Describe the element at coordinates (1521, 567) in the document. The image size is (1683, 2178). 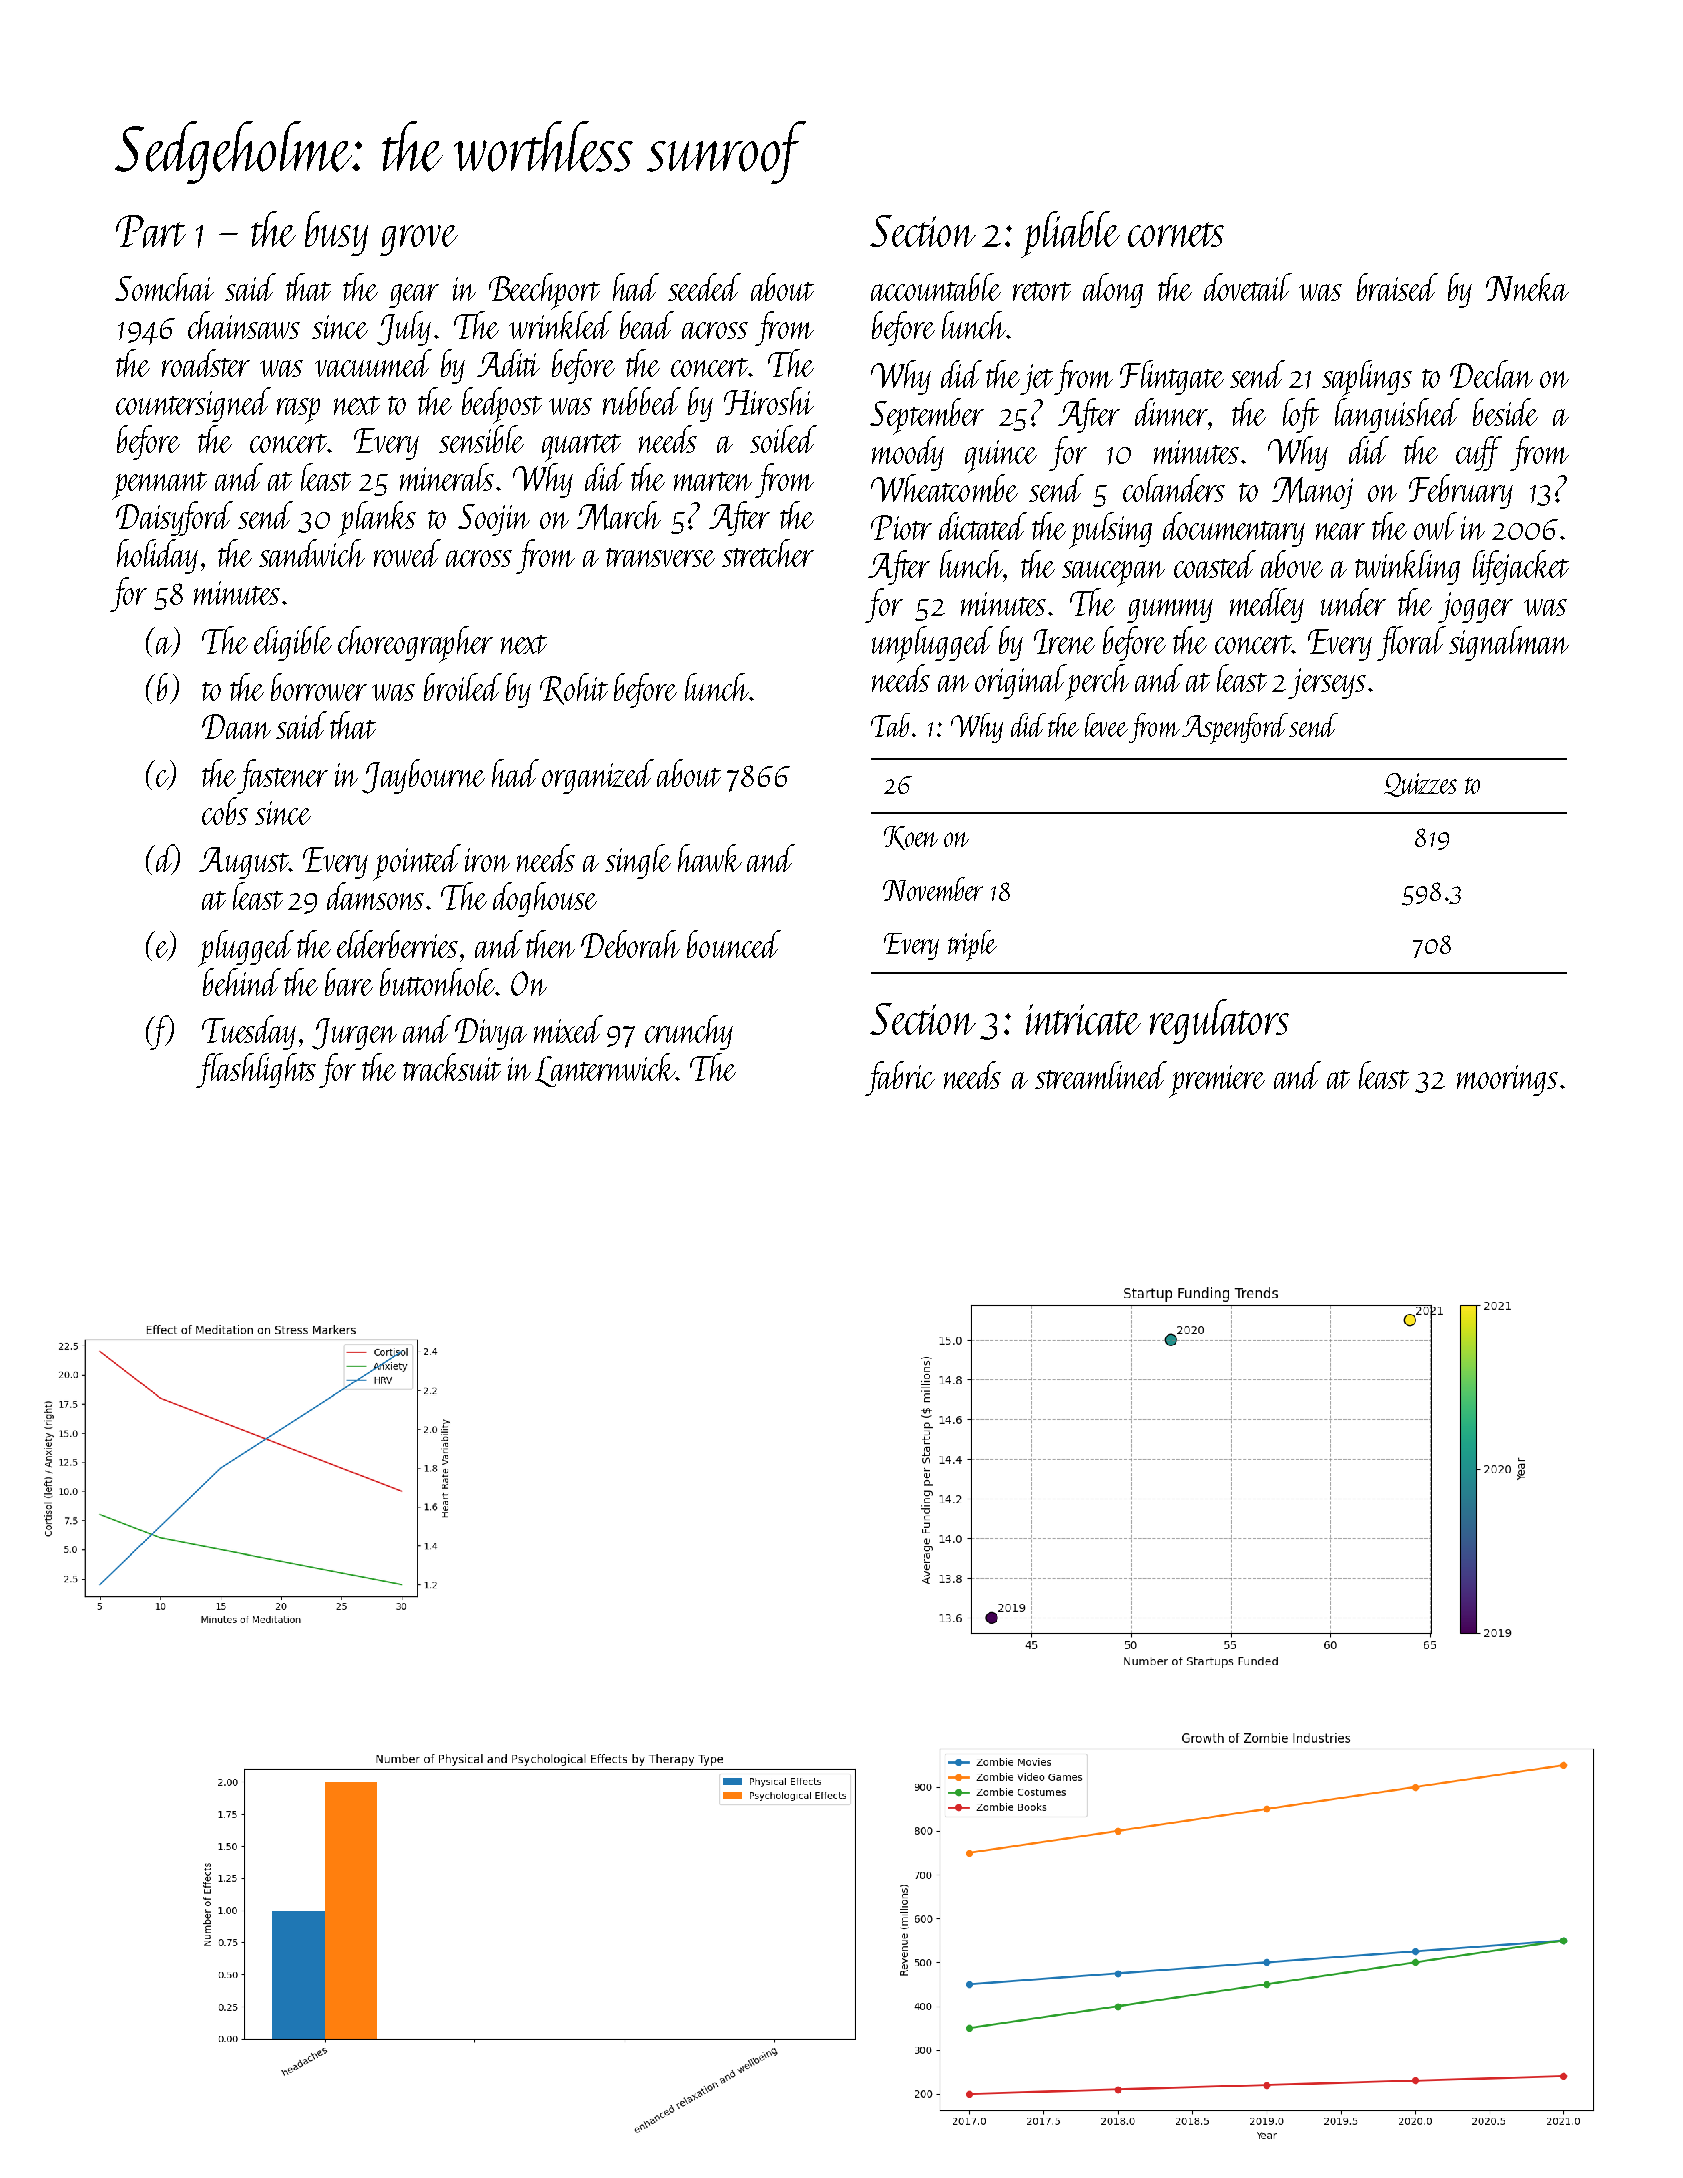
I see `lifejacket` at that location.
